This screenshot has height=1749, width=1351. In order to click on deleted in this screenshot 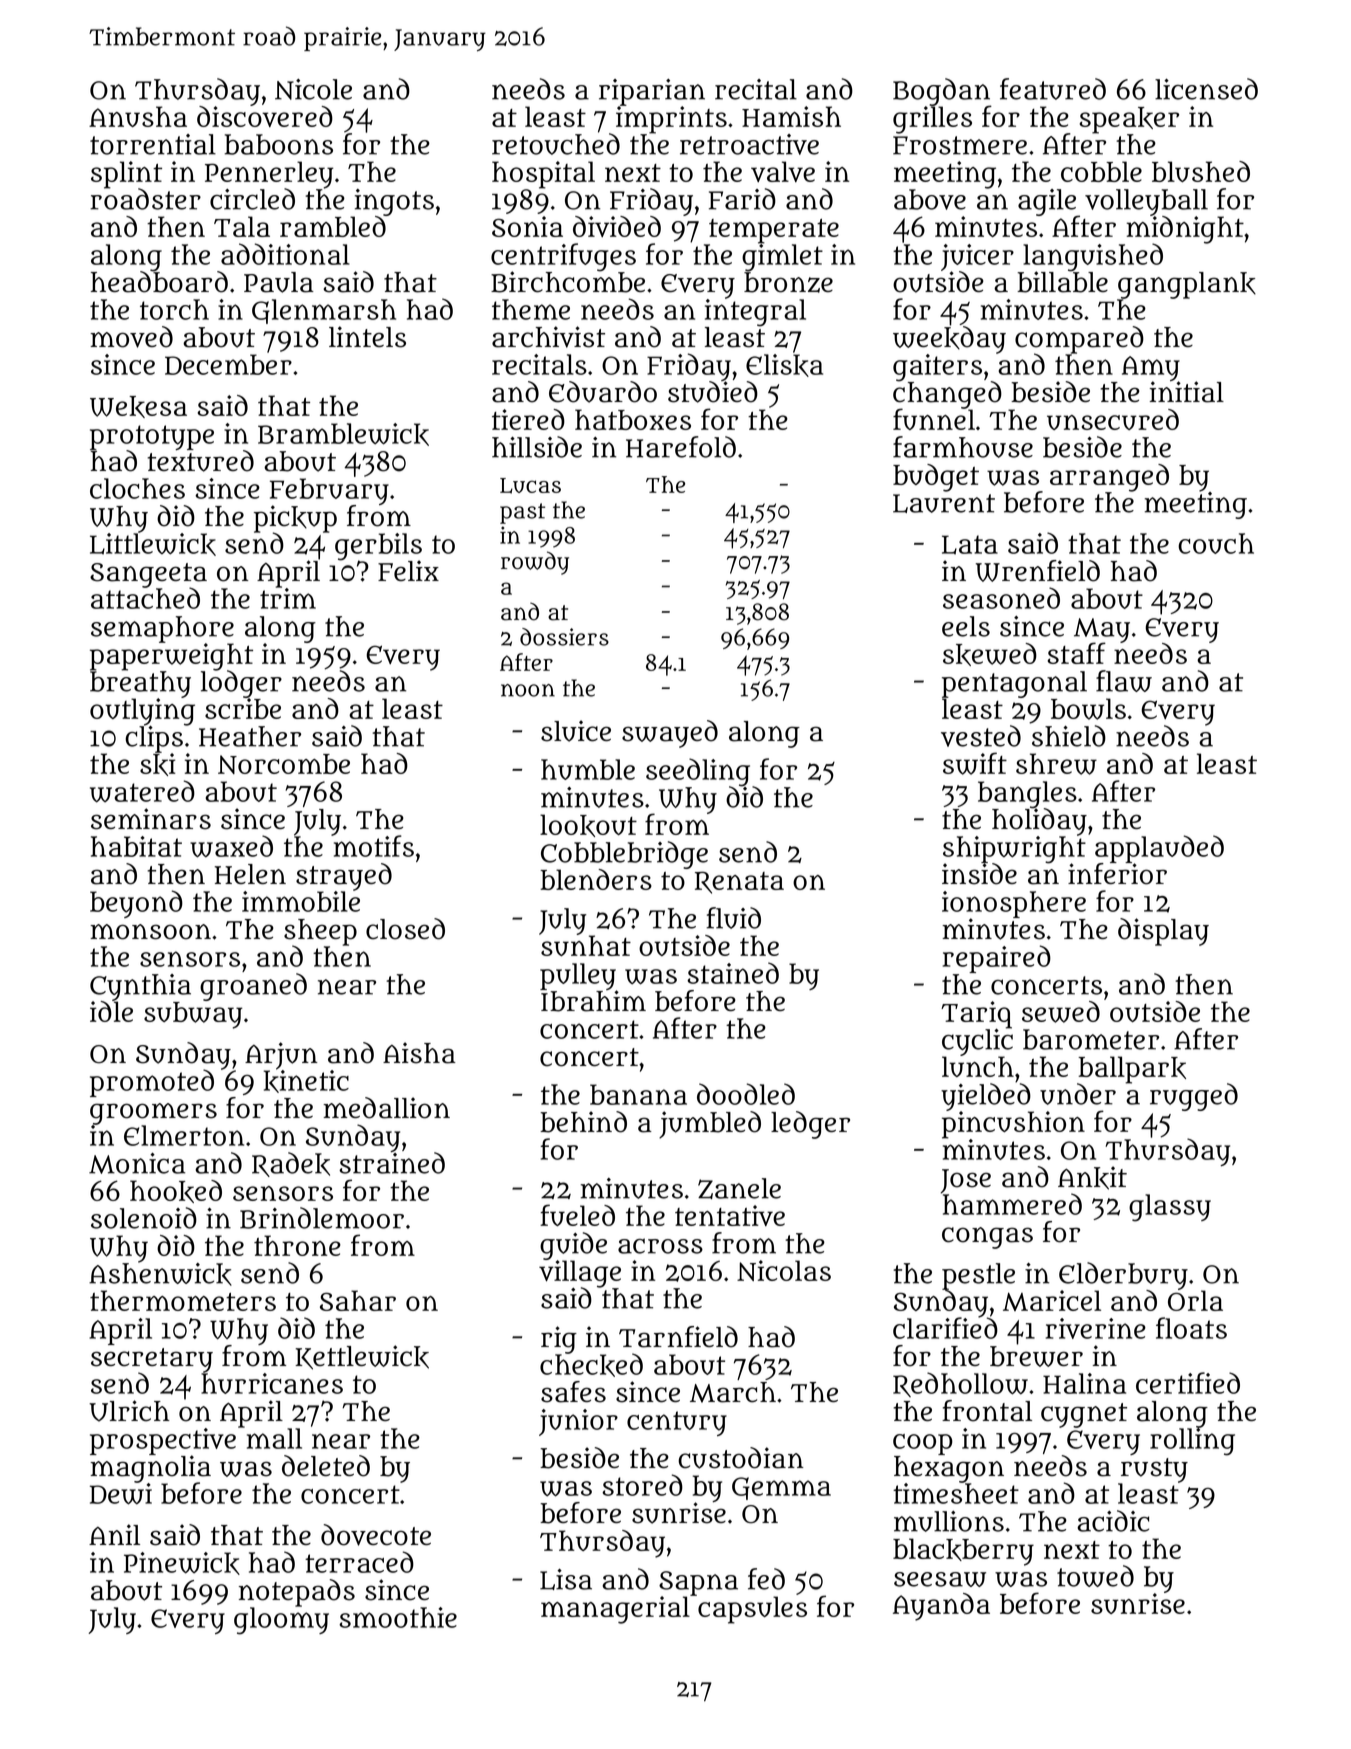, I will do `click(326, 1466)`.
